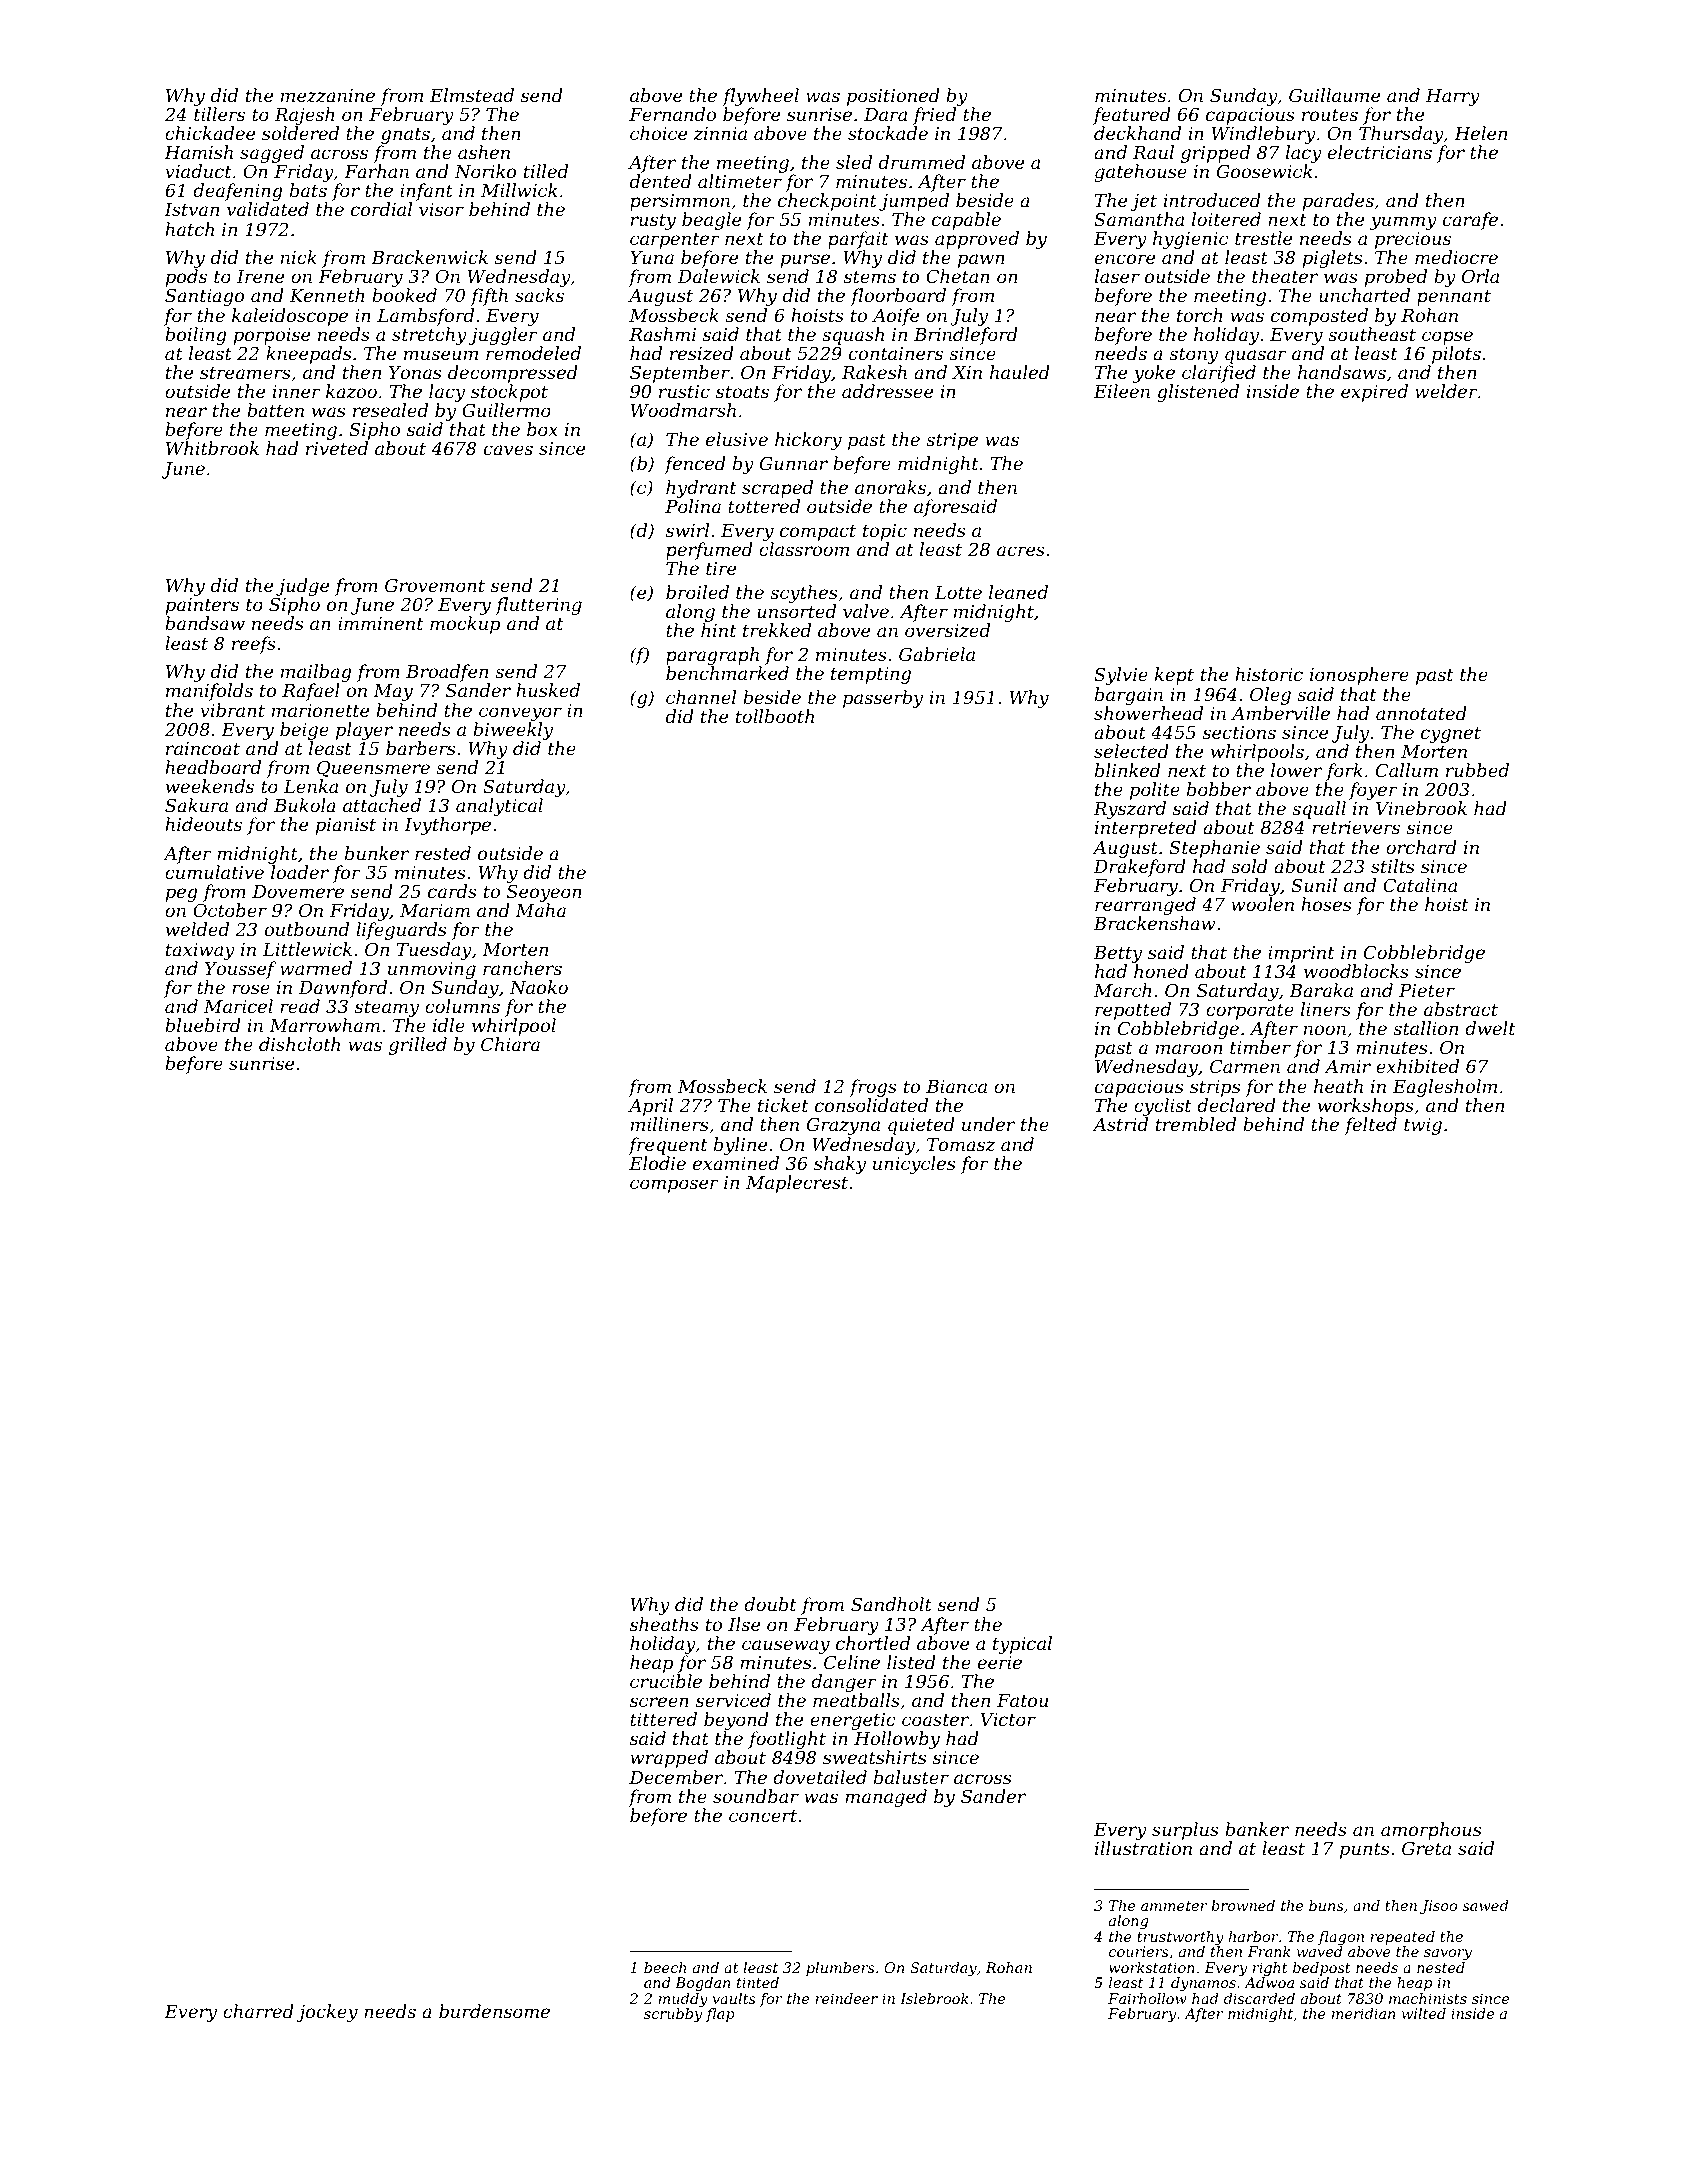 The image size is (1683, 2178). What do you see at coordinates (1417, 1066) in the screenshot?
I see `exhibited` at bounding box center [1417, 1066].
